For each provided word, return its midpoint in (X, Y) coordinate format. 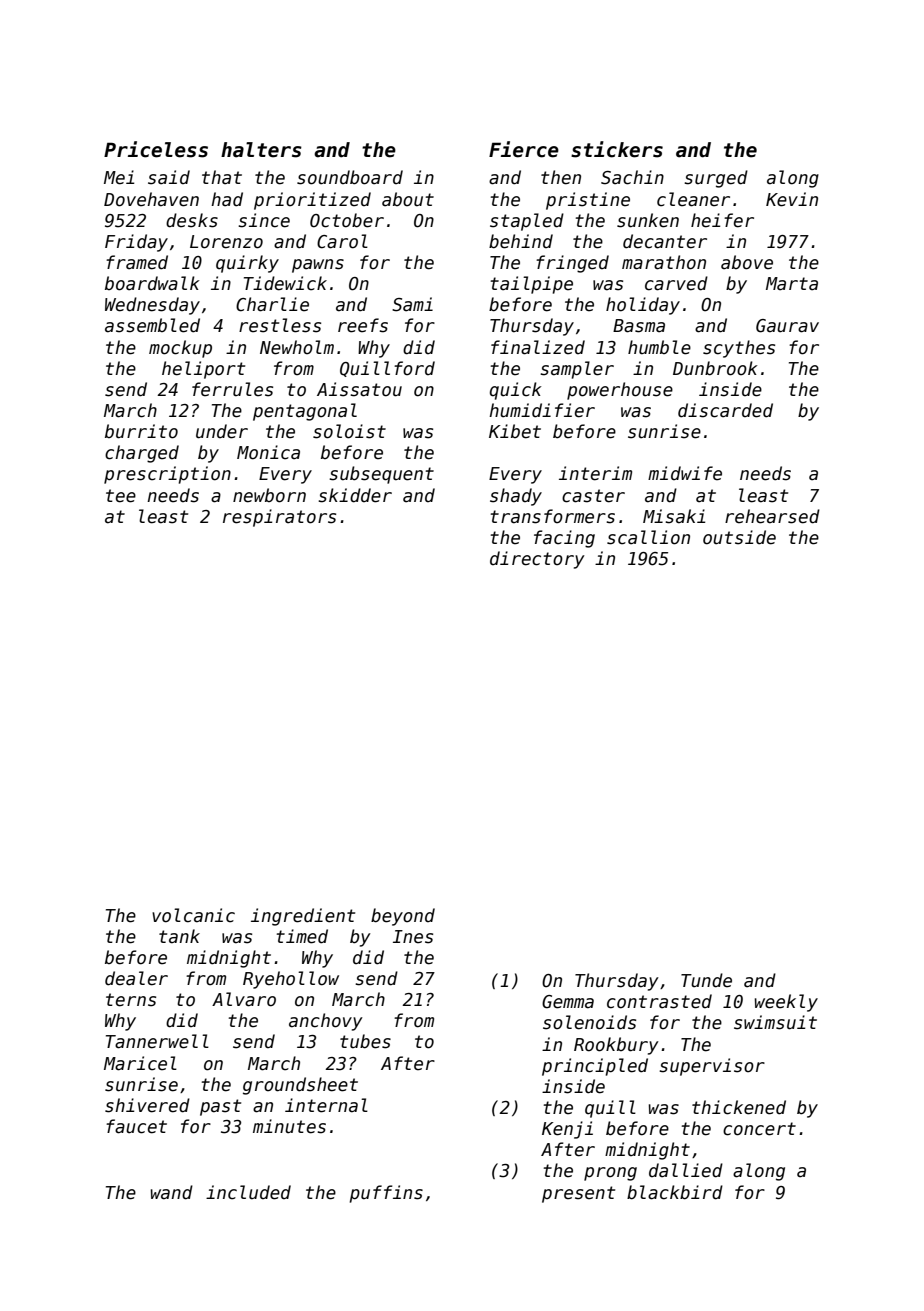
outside (739, 537)
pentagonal (305, 412)
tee (121, 496)
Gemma (568, 1002)
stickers (617, 149)
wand (172, 1192)
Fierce (524, 149)
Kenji (567, 1130)
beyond (403, 917)
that (222, 177)
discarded (725, 410)
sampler (577, 370)
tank (179, 936)
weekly (786, 1003)
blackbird (675, 1192)
